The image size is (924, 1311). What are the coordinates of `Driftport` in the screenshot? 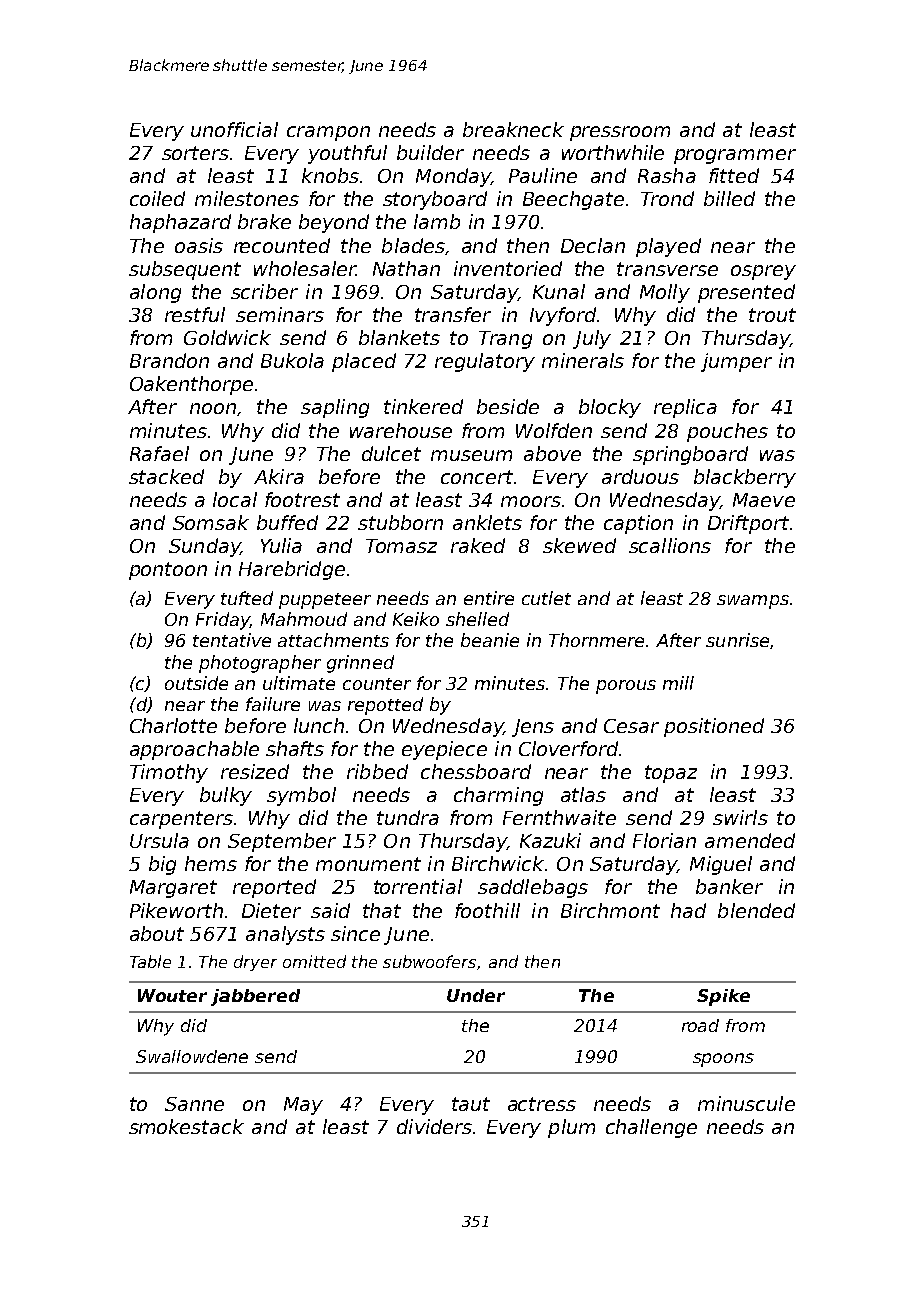 It's located at (748, 524).
